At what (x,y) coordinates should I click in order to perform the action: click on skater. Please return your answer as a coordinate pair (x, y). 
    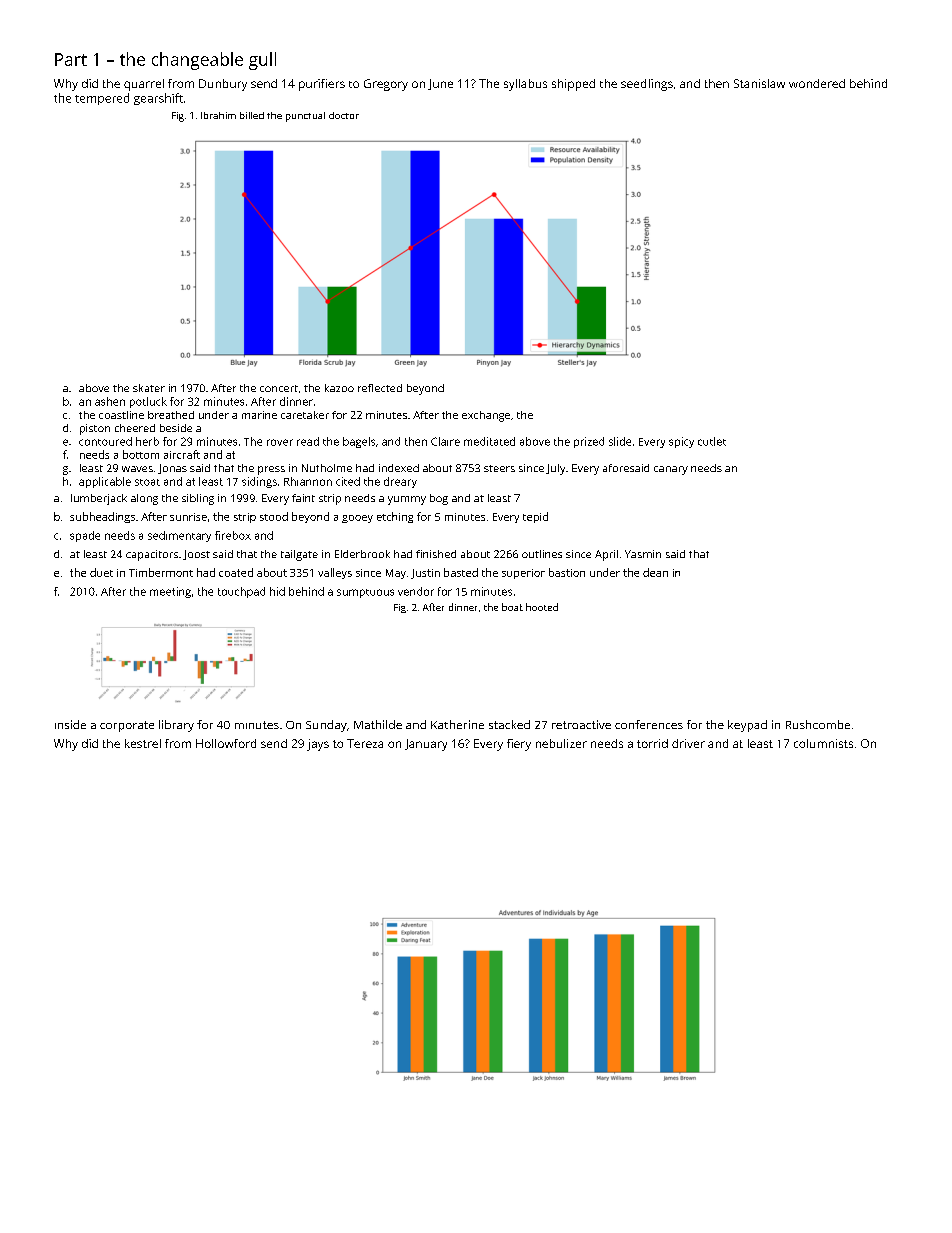
    Looking at the image, I should click on (149, 388).
